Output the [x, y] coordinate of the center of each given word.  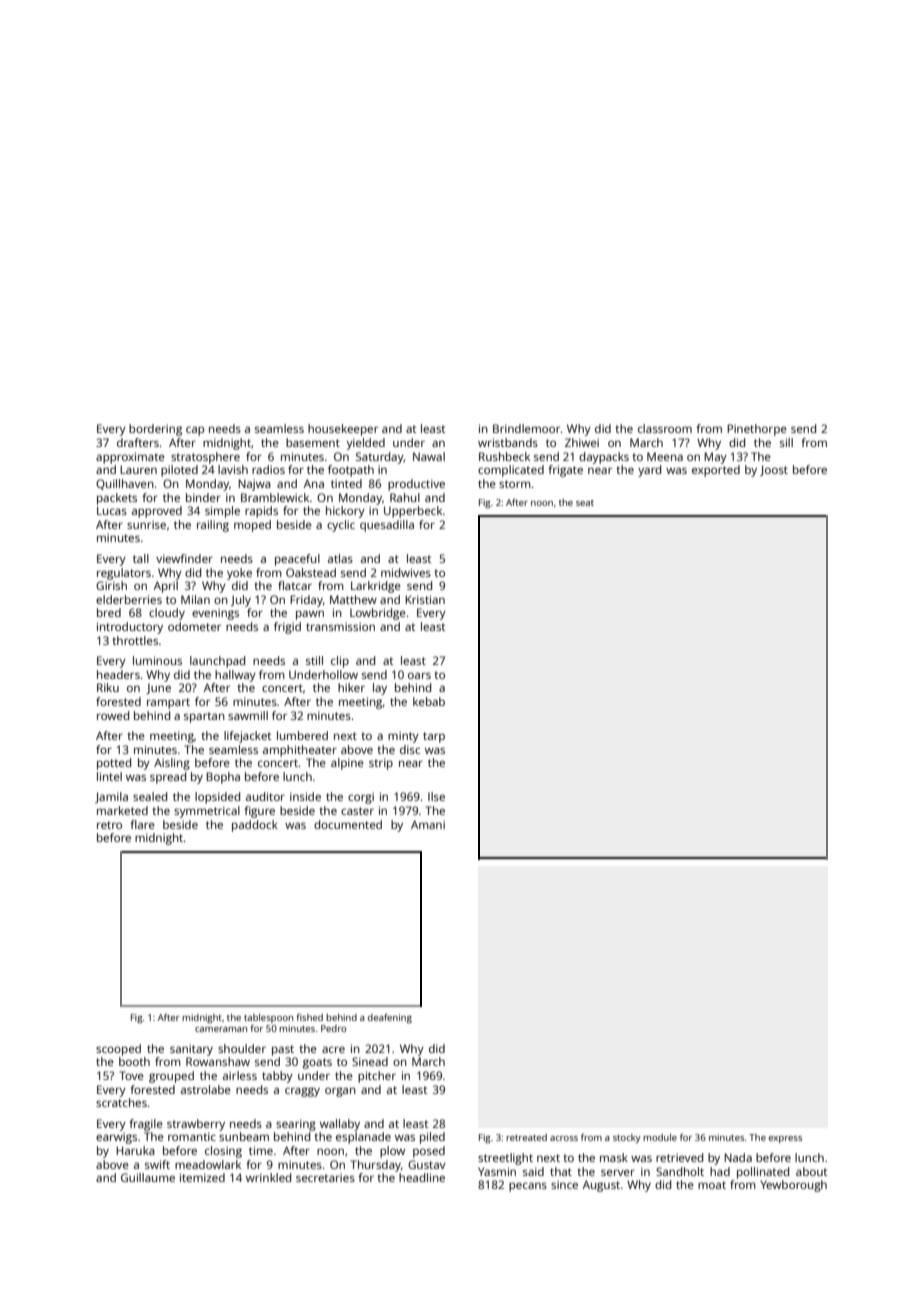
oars [419, 675]
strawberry [196, 1125]
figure [259, 812]
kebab [429, 701]
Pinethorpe [757, 430]
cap [195, 431]
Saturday [380, 458]
